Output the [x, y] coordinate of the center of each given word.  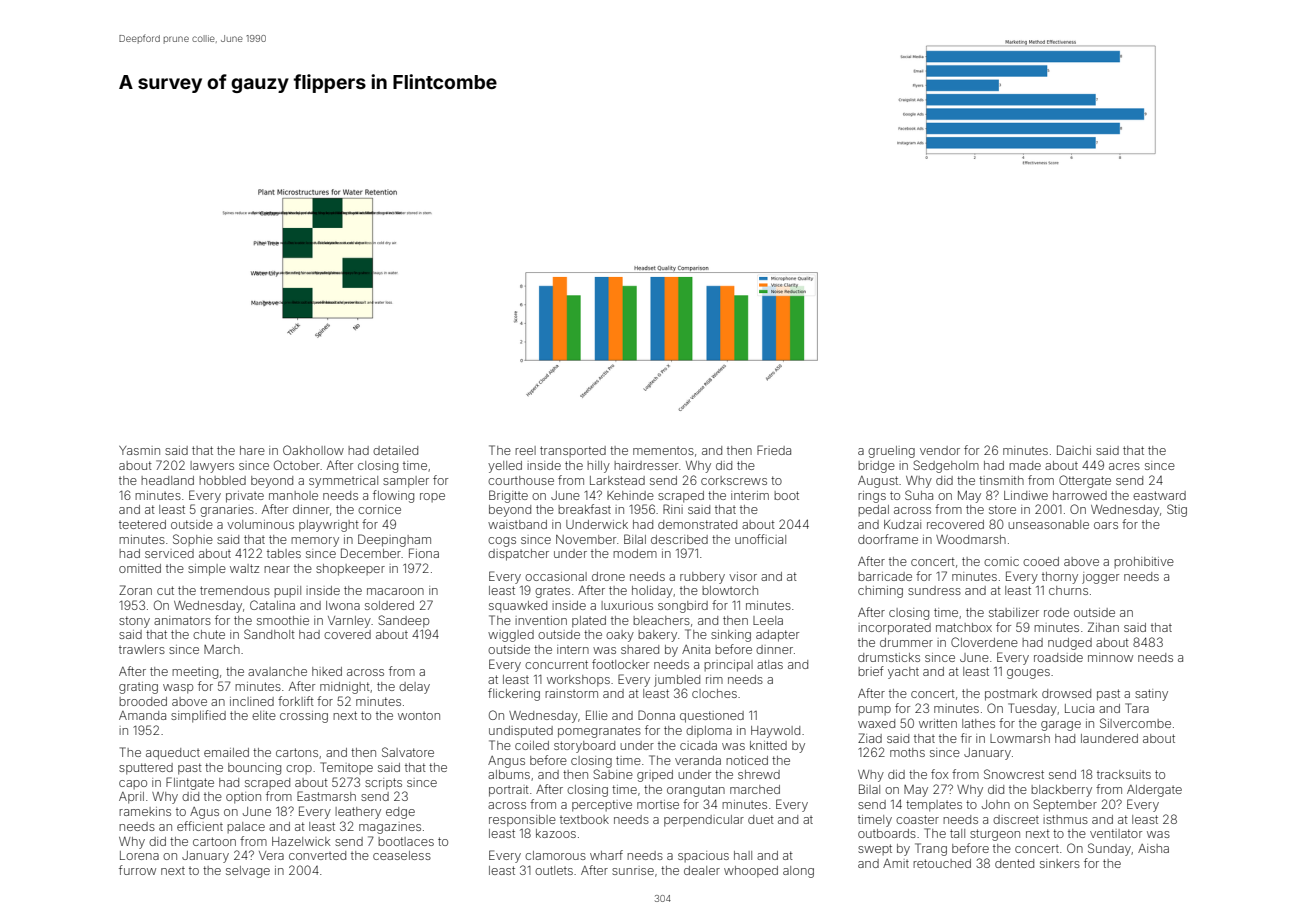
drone [608, 576]
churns [1068, 590]
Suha [919, 495]
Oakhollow [313, 450]
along [798, 872]
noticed [747, 760]
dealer [702, 870]
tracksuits [1124, 774]
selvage [248, 872]
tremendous [235, 590]
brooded [143, 701]
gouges [1028, 674]
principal [728, 666]
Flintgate [190, 783]
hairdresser [646, 465]
